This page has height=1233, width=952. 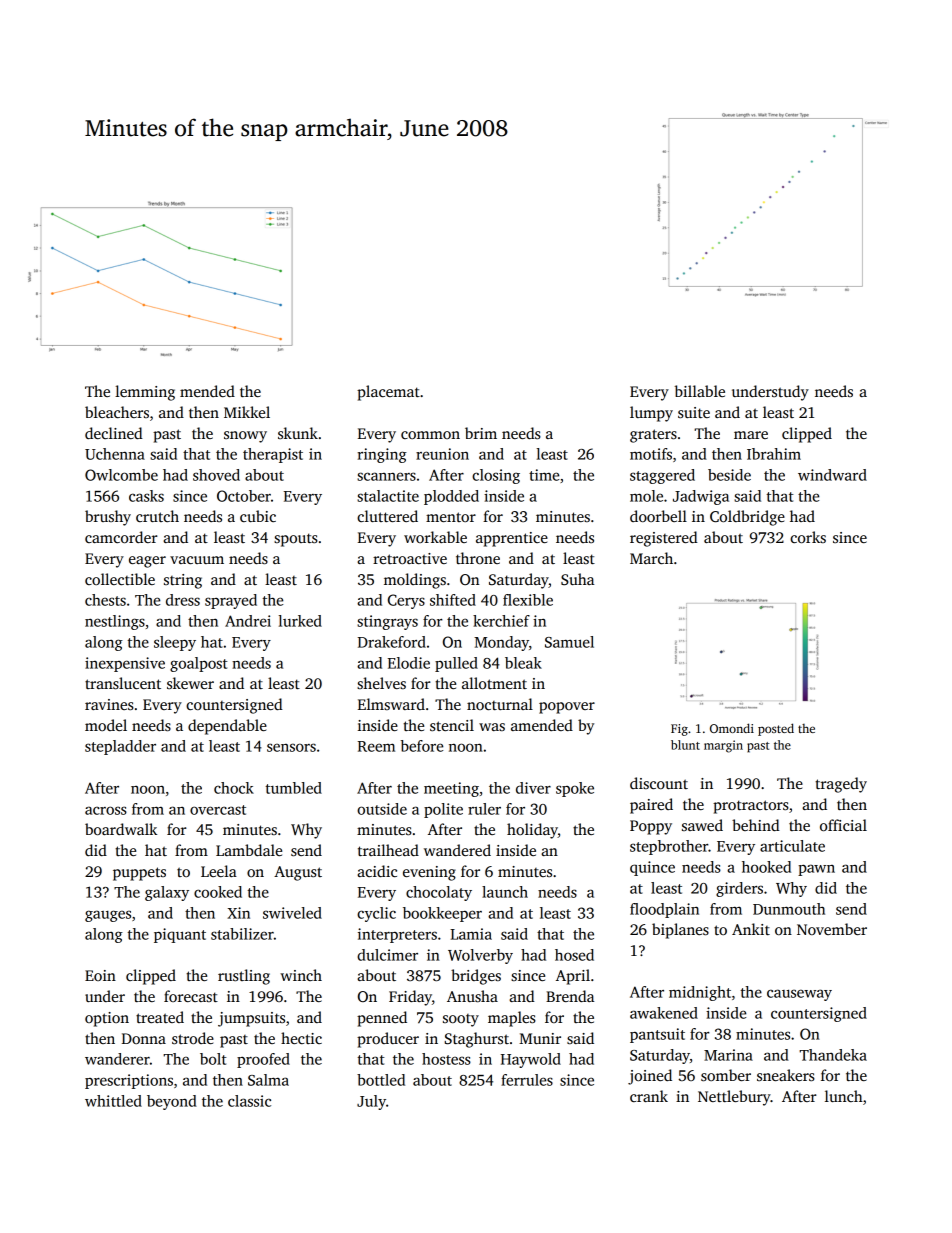 I want to click on producer, so click(x=388, y=1040).
